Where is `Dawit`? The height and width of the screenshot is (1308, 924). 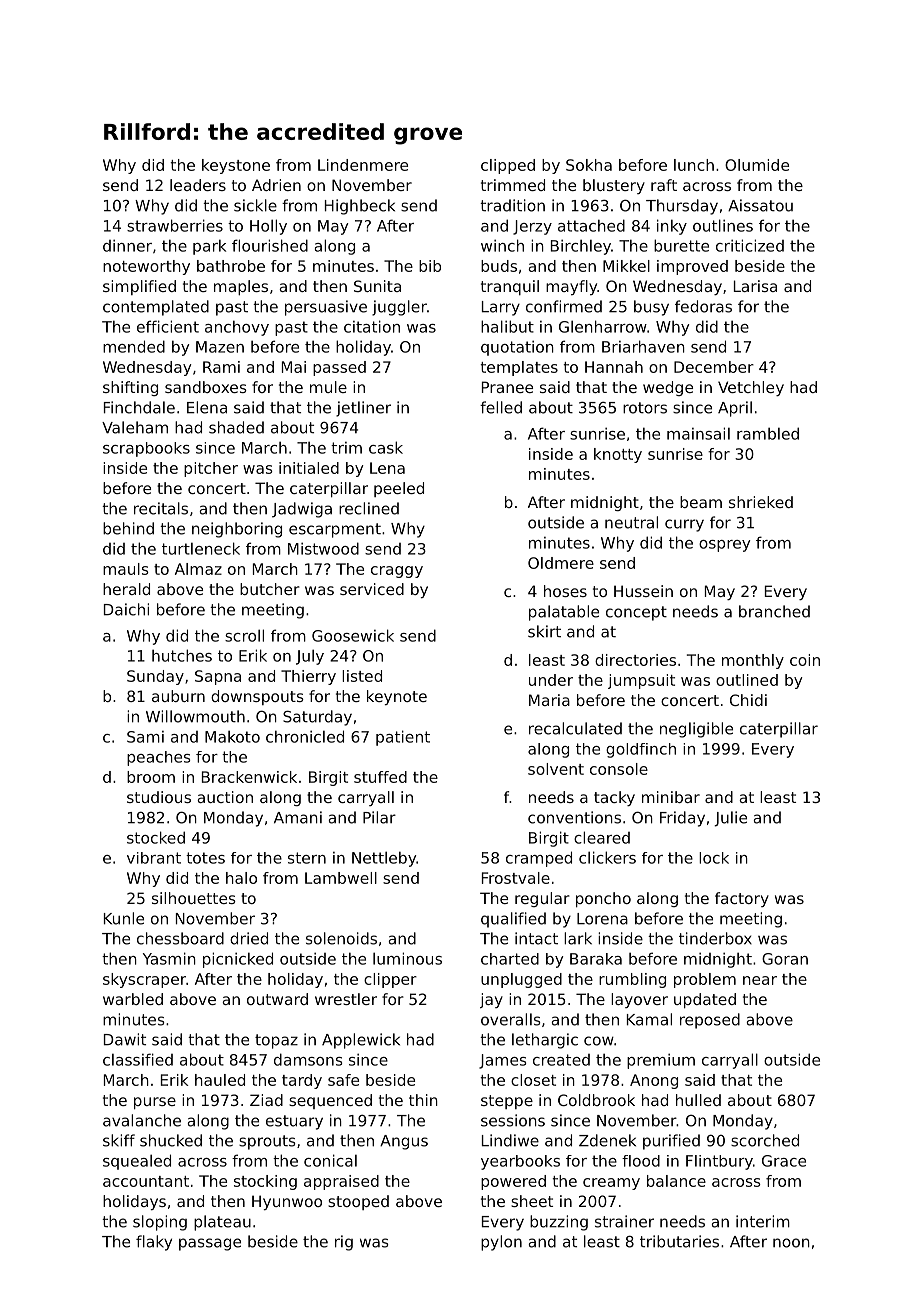
Dawit is located at coordinates (125, 1039).
